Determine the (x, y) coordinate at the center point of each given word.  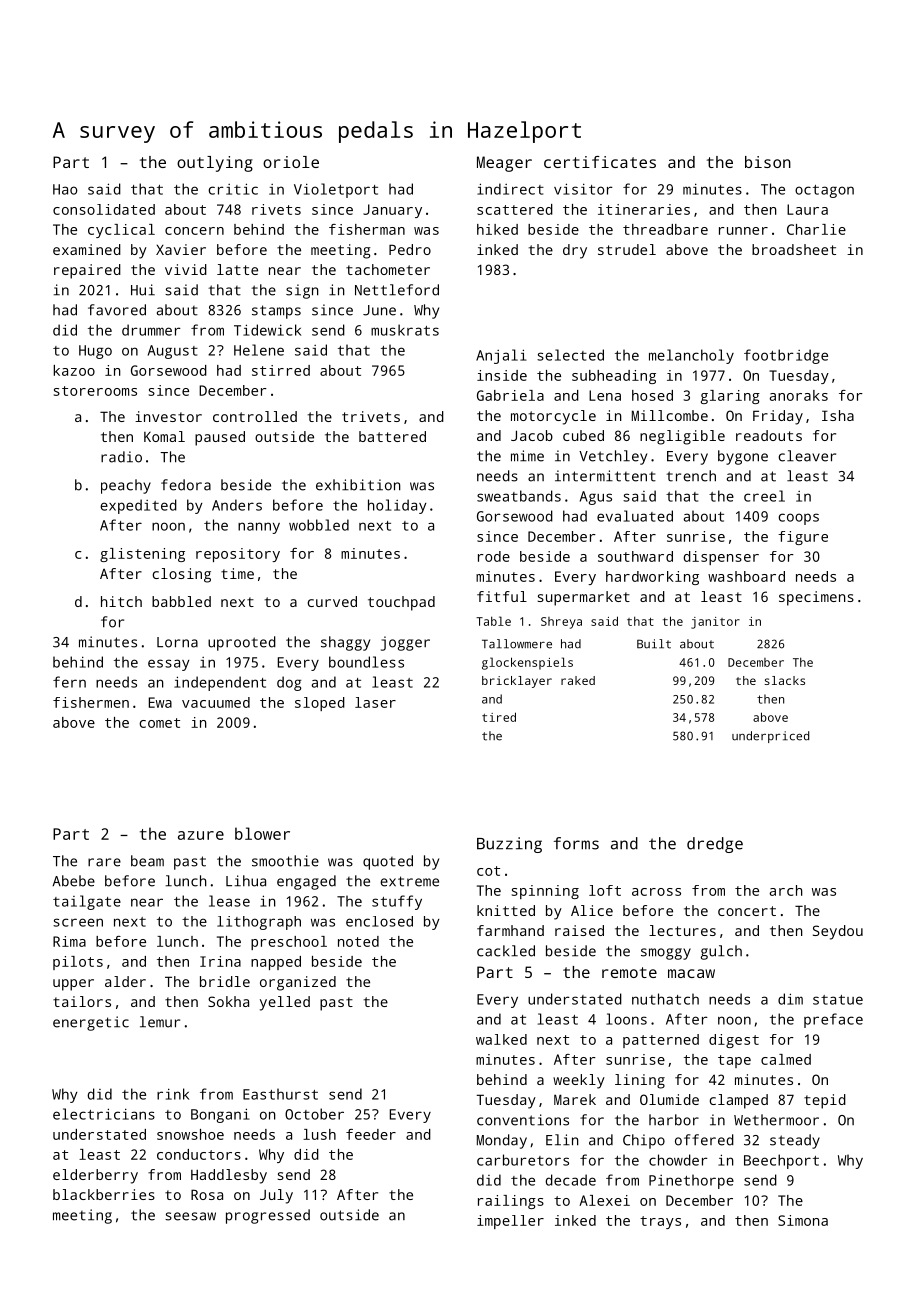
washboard (746, 576)
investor (168, 416)
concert (747, 911)
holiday (397, 506)
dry (575, 251)
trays (660, 1222)
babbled (181, 601)
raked (578, 680)
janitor (715, 623)
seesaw (190, 1216)
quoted (388, 862)
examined (87, 249)
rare (104, 862)
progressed (268, 1216)
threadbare (665, 229)
